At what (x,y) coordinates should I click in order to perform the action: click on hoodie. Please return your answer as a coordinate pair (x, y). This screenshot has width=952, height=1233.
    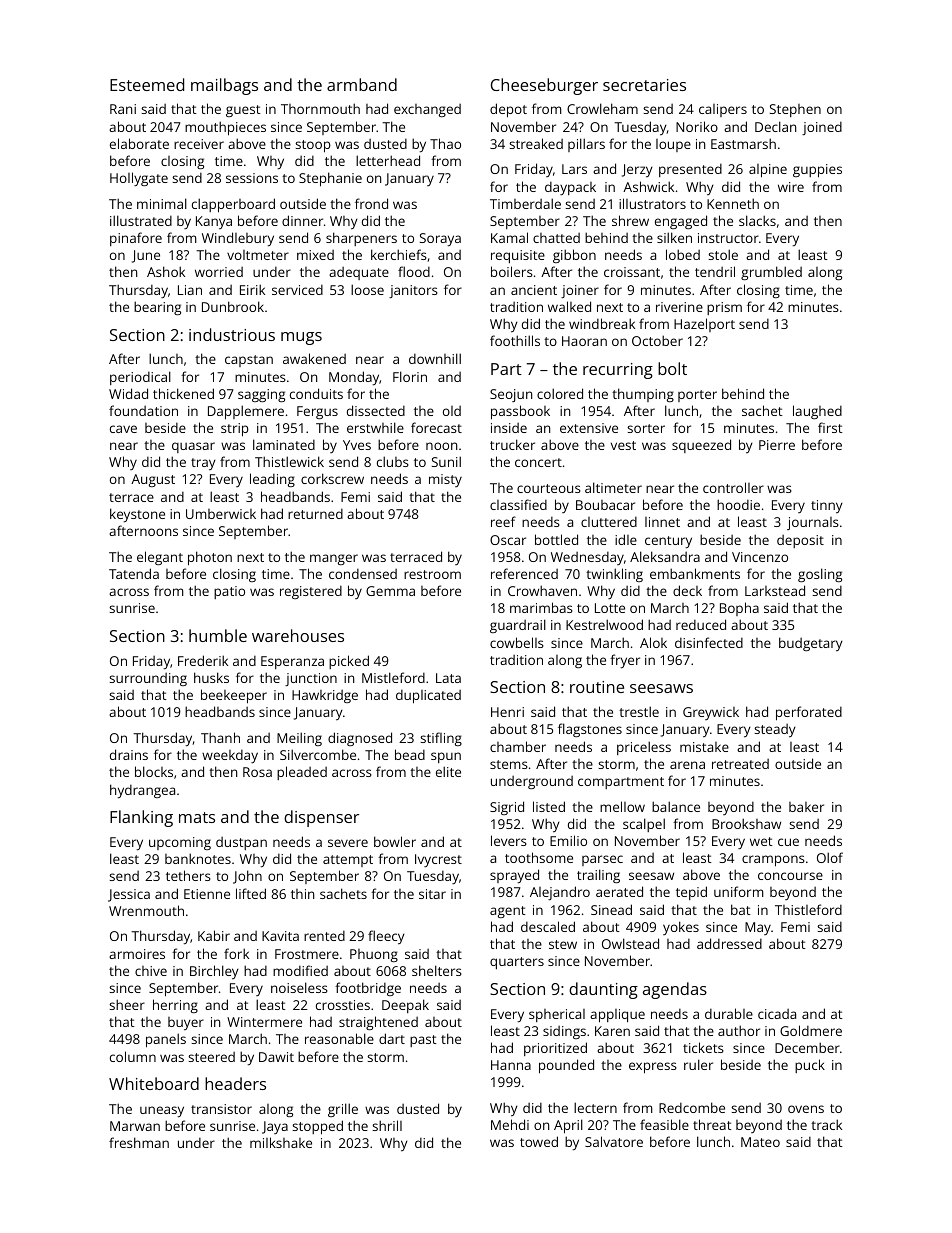
    Looking at the image, I should click on (738, 504).
